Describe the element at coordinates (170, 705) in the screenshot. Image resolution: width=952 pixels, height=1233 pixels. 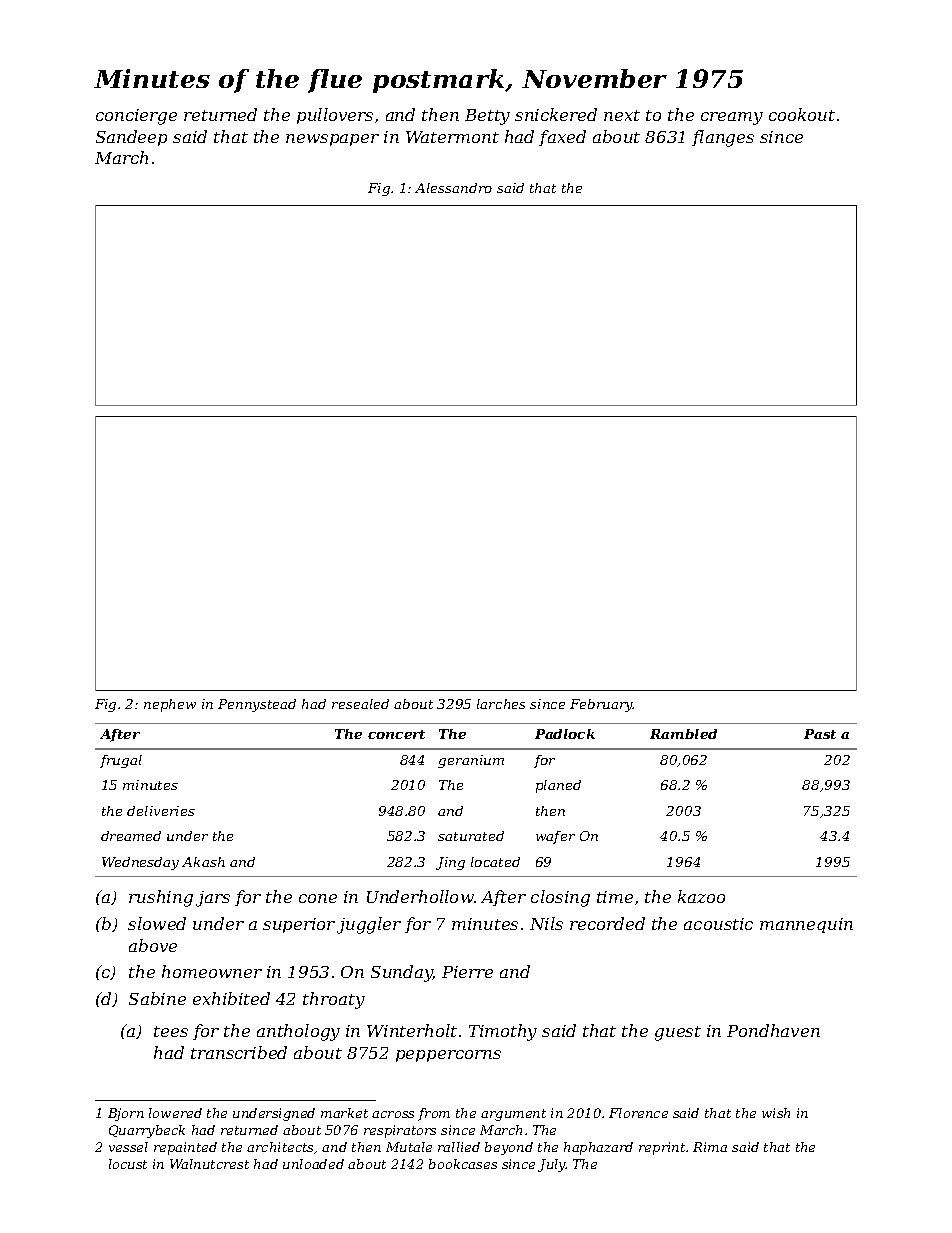
I see `nephew` at that location.
